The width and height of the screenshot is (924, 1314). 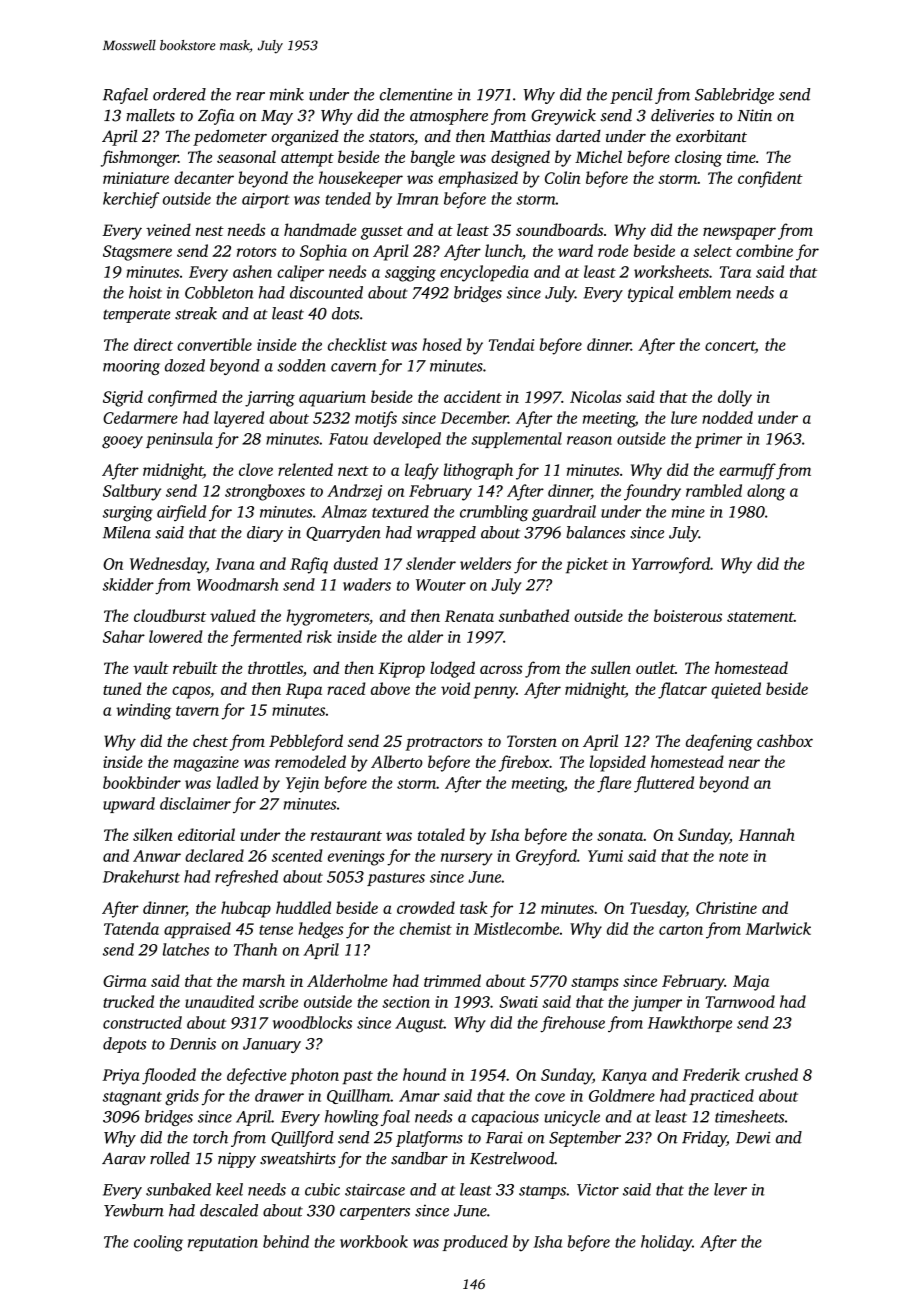 What do you see at coordinates (764, 250) in the screenshot?
I see `combine` at bounding box center [764, 250].
